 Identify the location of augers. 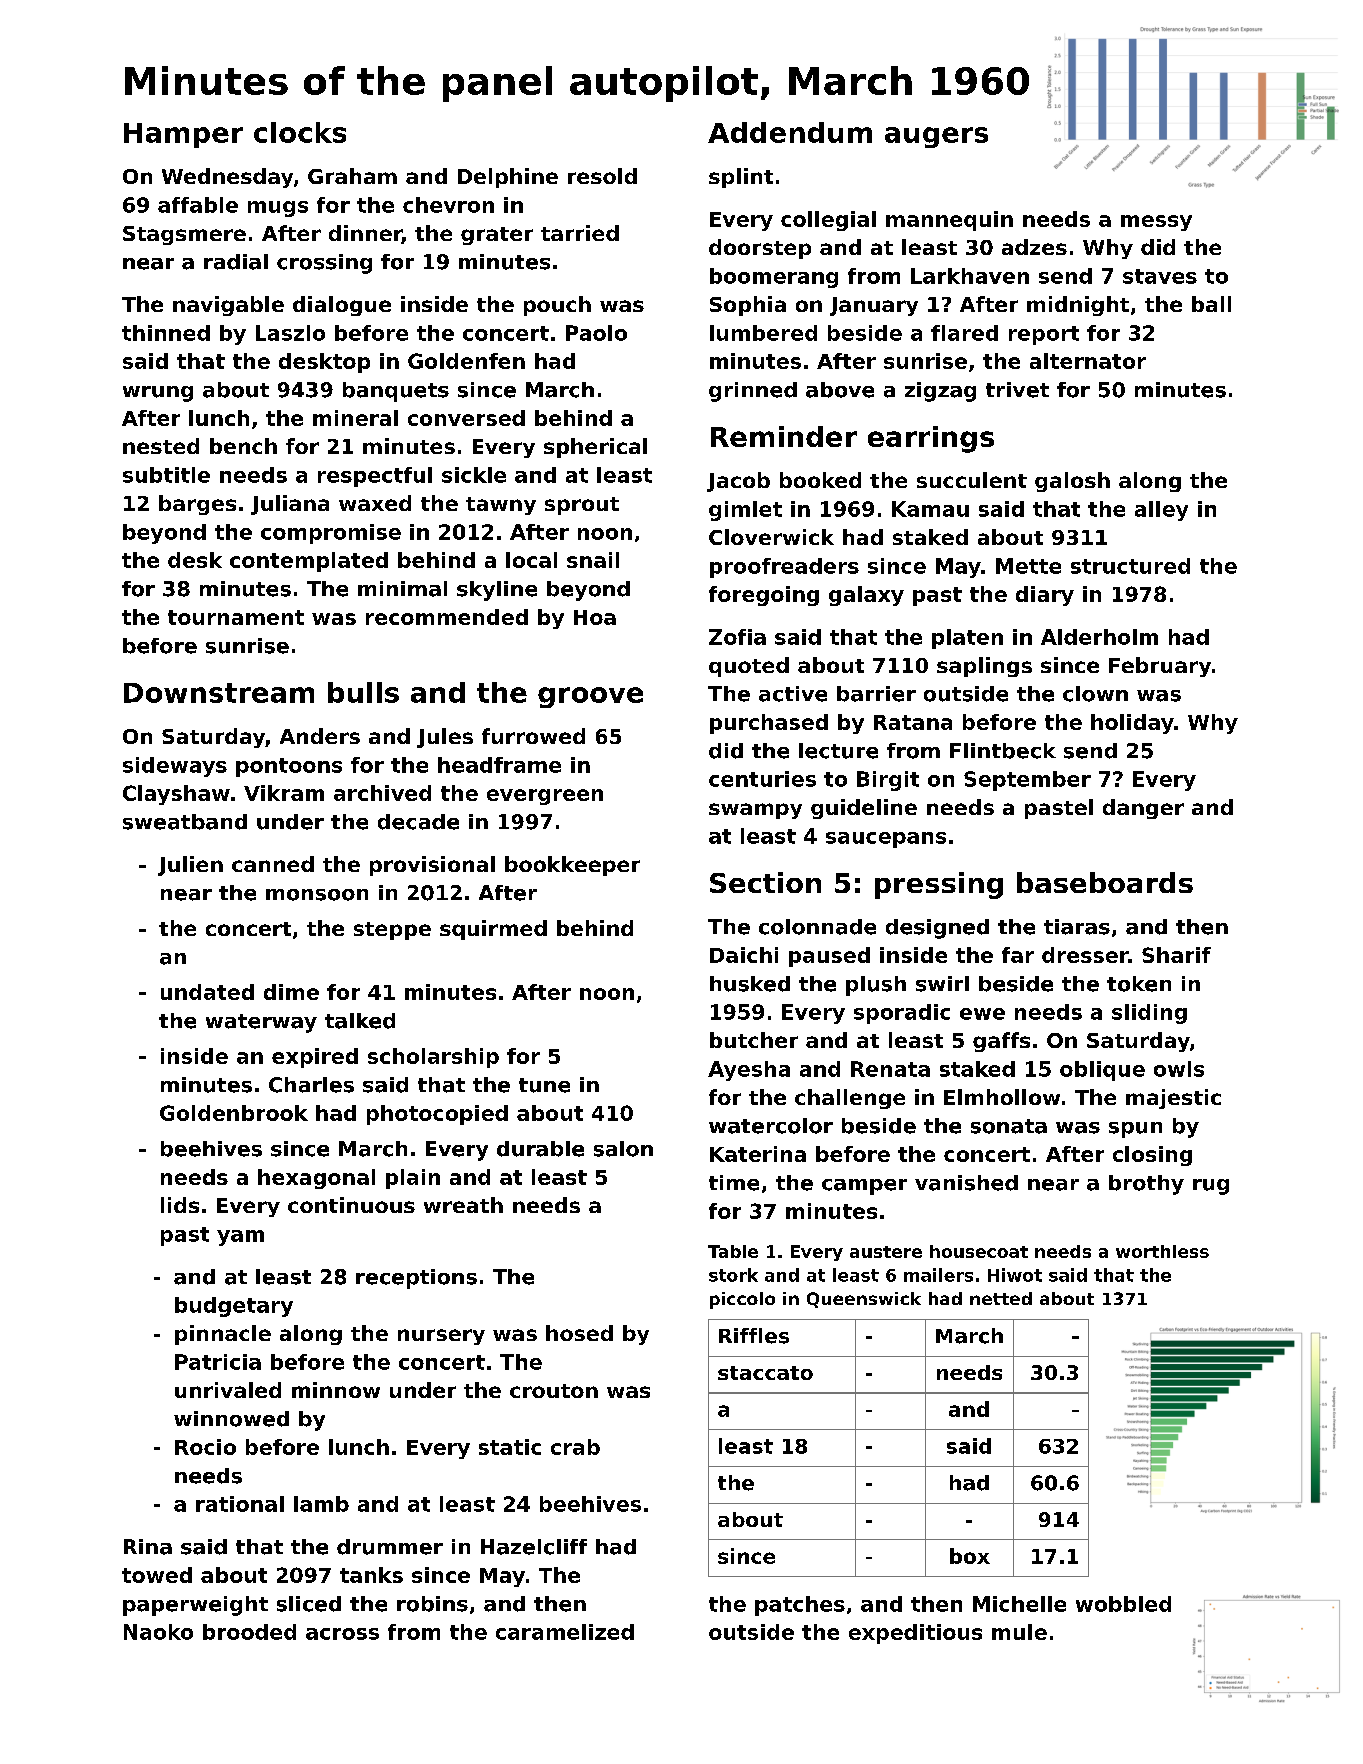
(936, 137).
